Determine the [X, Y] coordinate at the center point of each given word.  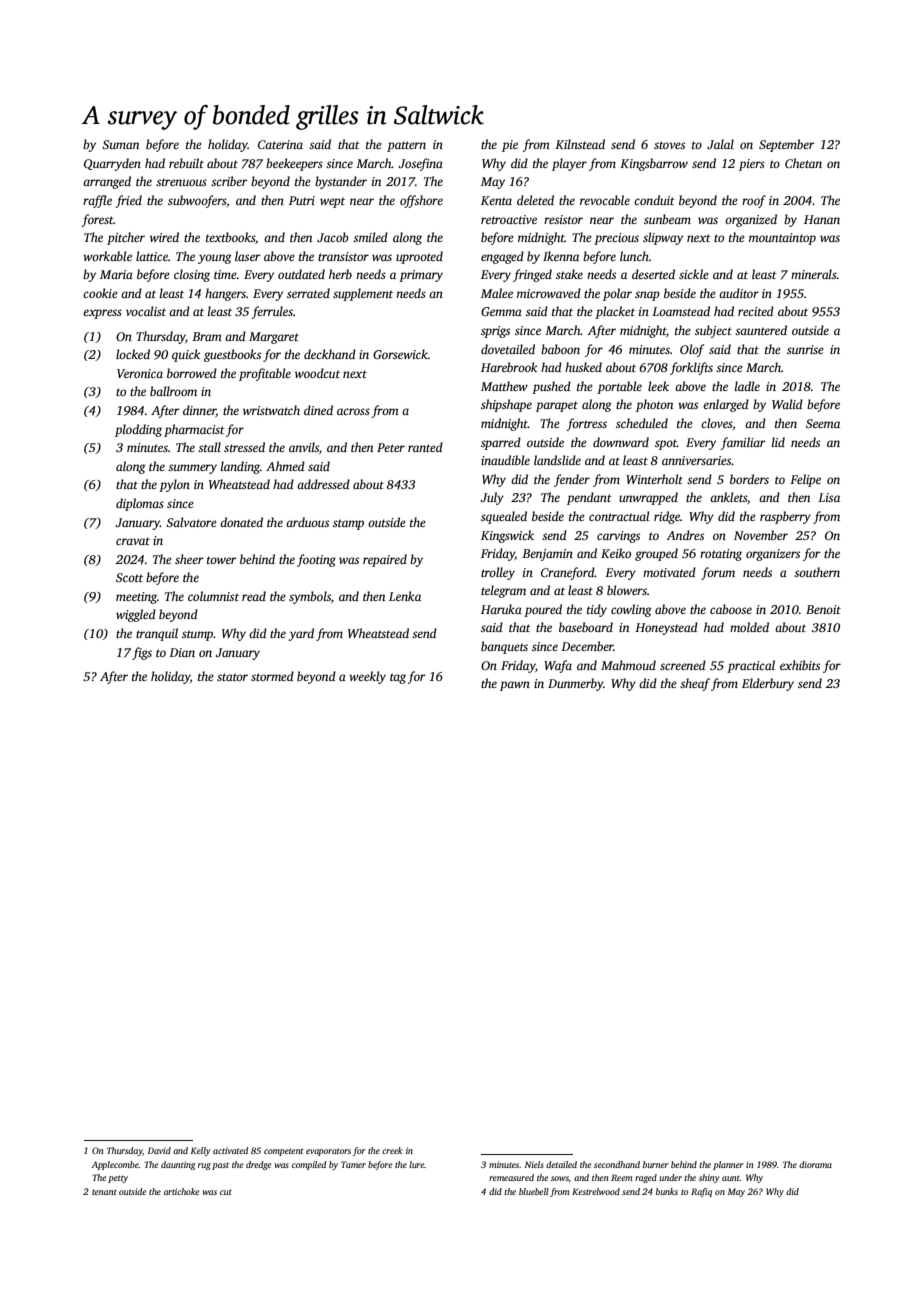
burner [656, 1164]
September [787, 145]
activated [231, 1150]
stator [232, 677]
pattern [406, 146]
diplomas [140, 504]
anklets [728, 497]
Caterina [280, 144]
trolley [498, 573]
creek [392, 1150]
